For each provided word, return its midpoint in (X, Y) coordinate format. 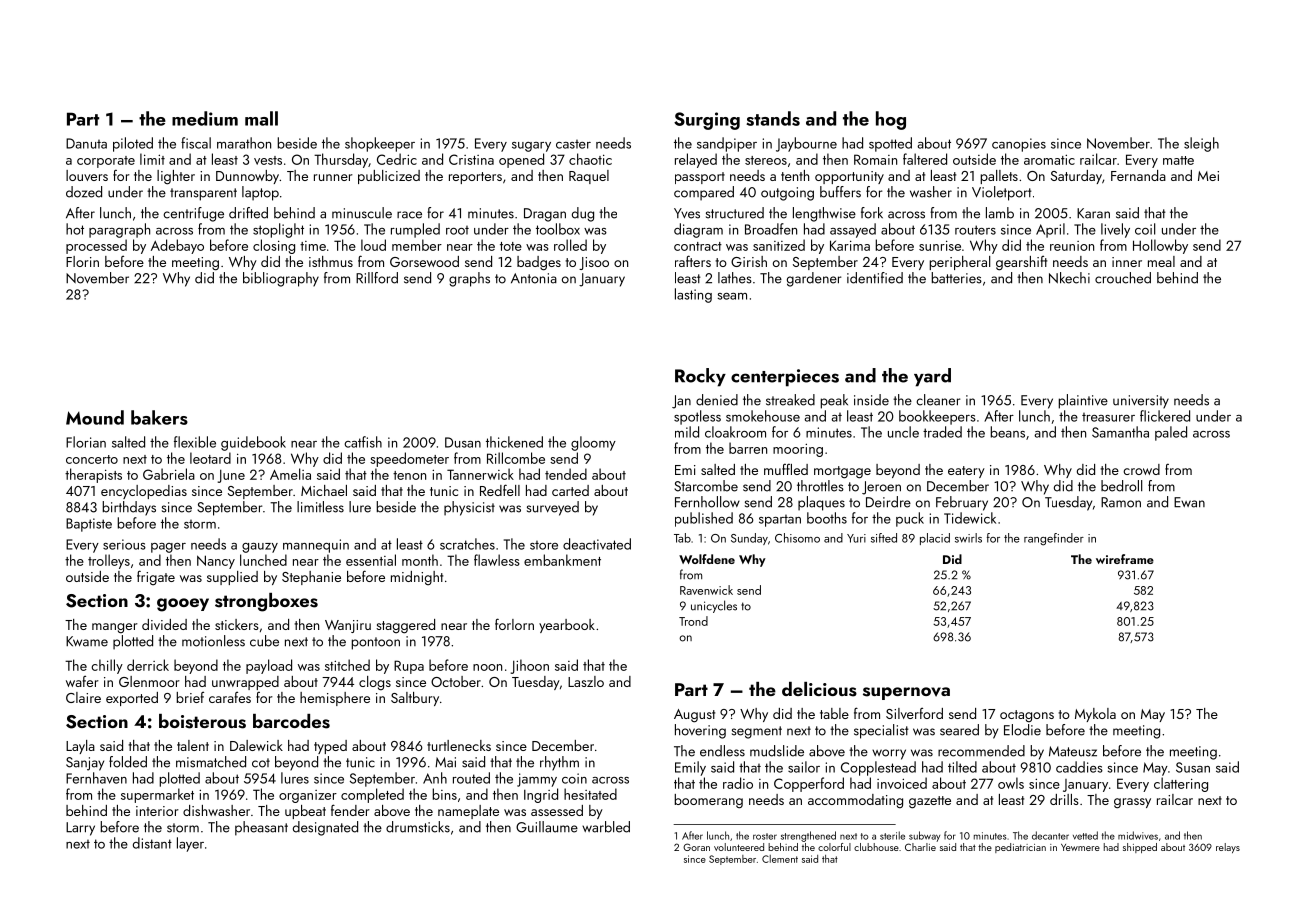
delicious (819, 689)
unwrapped (245, 683)
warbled (606, 827)
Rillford (377, 278)
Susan (1193, 767)
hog (891, 120)
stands (773, 118)
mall (261, 118)
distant (152, 843)
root (457, 230)
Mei (1208, 176)
